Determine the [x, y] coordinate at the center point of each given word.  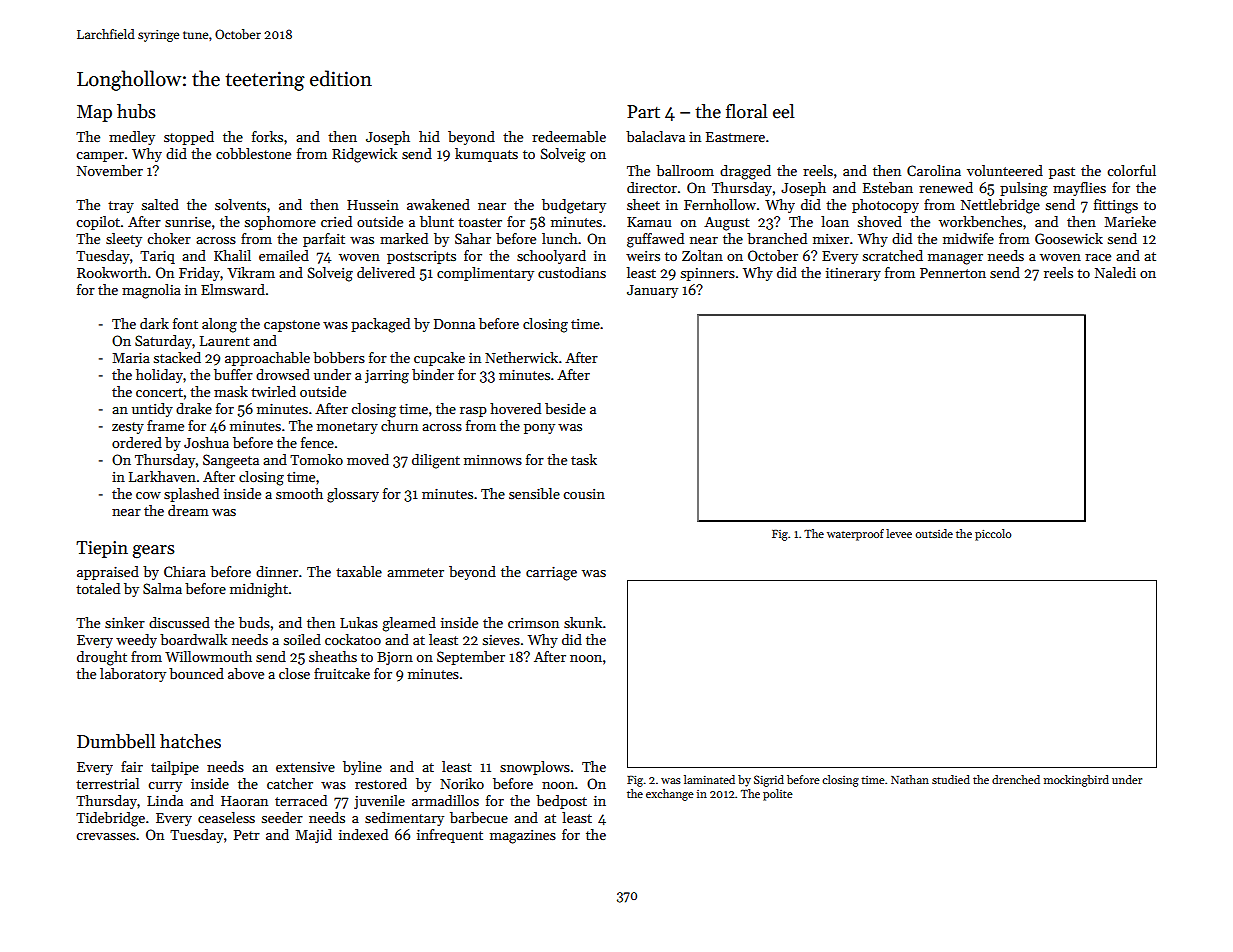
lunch [560, 238]
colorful [1131, 170]
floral [746, 111]
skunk [583, 622]
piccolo [993, 535]
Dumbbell [116, 741]
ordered [137, 442]
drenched [1016, 779]
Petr [247, 835]
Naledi [1115, 272]
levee [899, 533]
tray [121, 207]
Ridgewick [364, 155]
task [584, 459]
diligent [436, 461]
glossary [353, 495]
